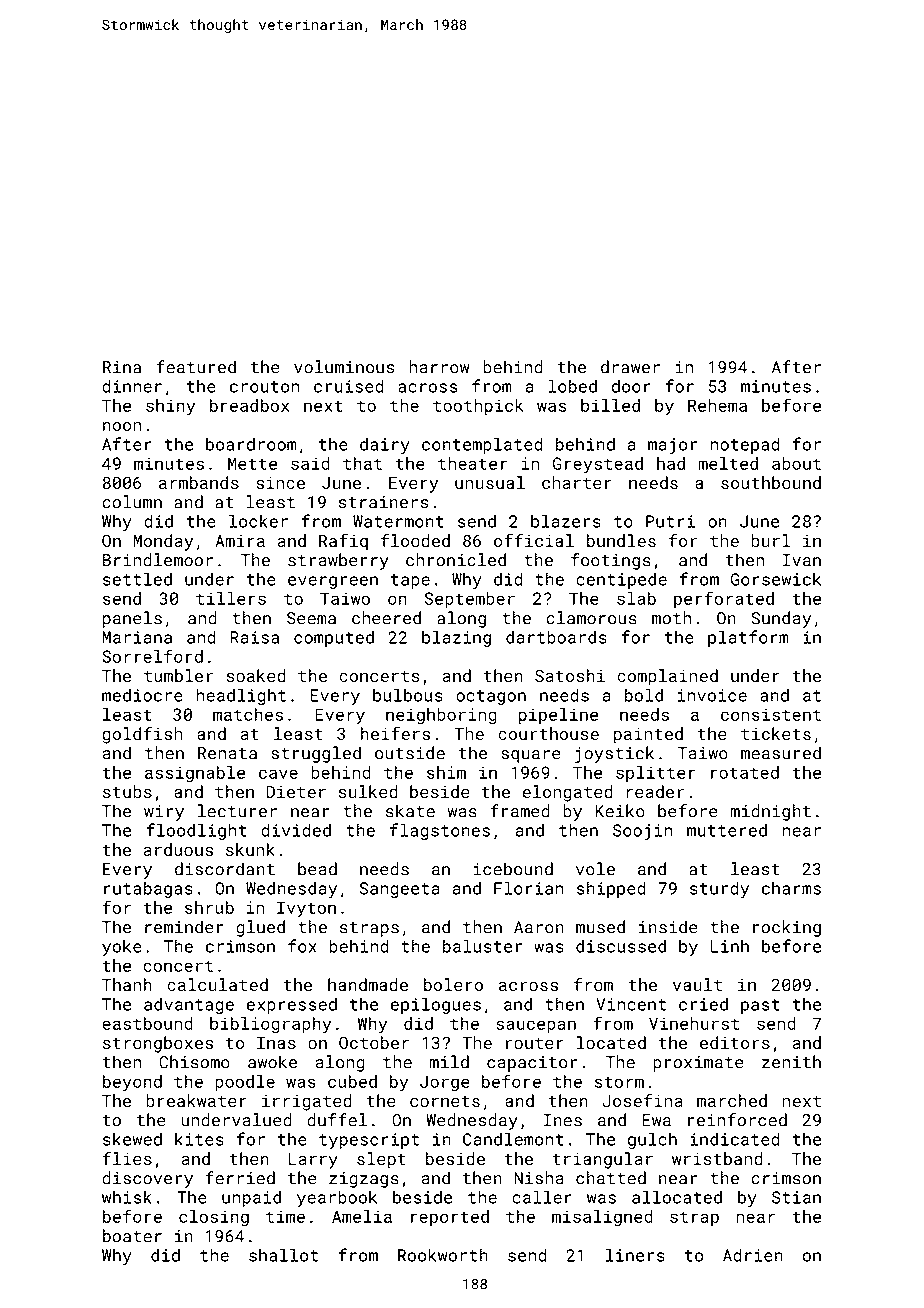 Image resolution: width=924 pixels, height=1308 pixels. Describe the element at coordinates (801, 560) in the page. I see `Ivan` at that location.
